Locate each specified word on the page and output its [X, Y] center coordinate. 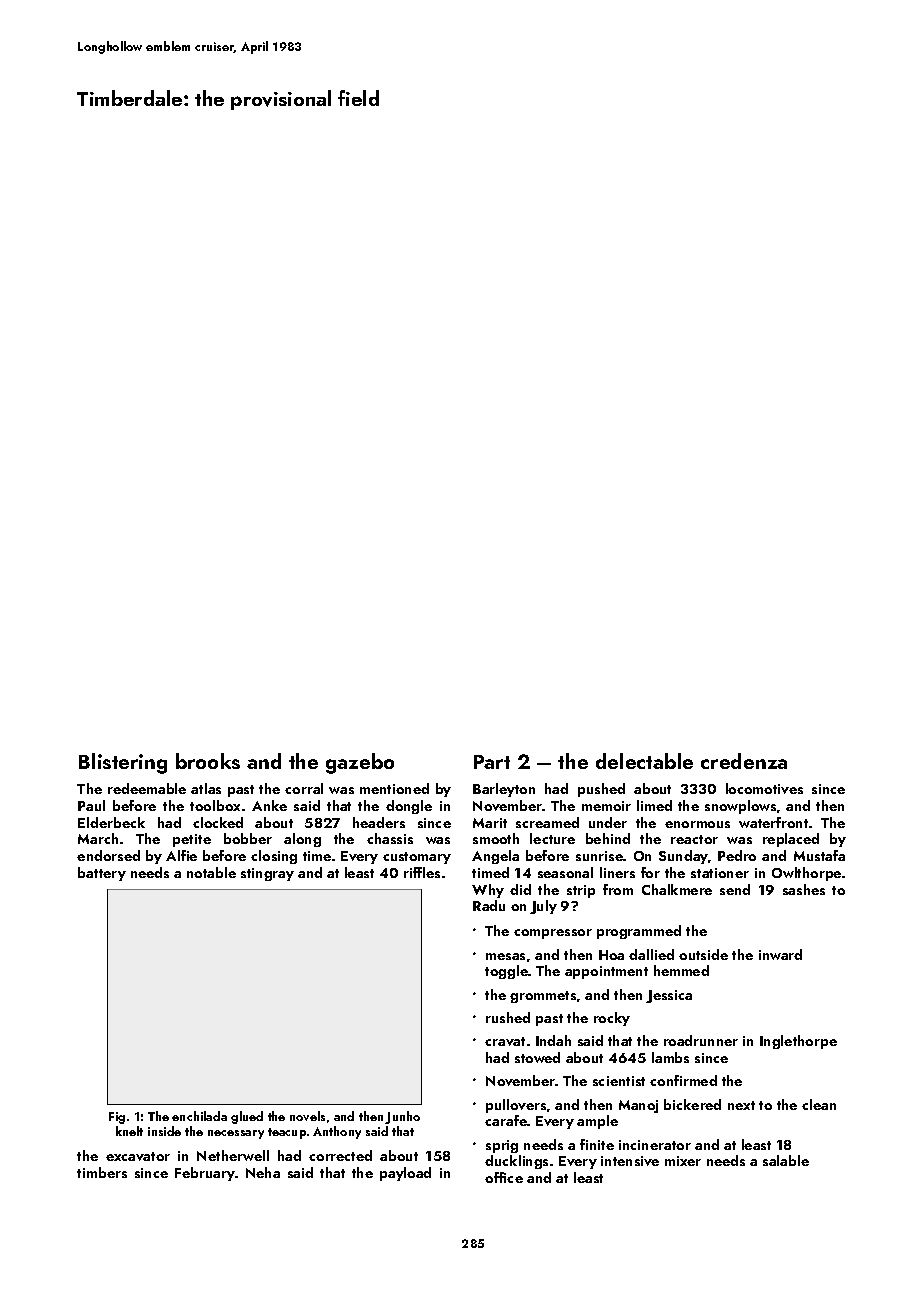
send [735, 889]
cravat [505, 1041]
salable [786, 1160]
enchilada [199, 1116]
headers [379, 822]
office [504, 1177]
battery [102, 874]
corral [304, 788]
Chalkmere [677, 889]
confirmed [683, 1080]
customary [417, 858]
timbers [102, 1172]
